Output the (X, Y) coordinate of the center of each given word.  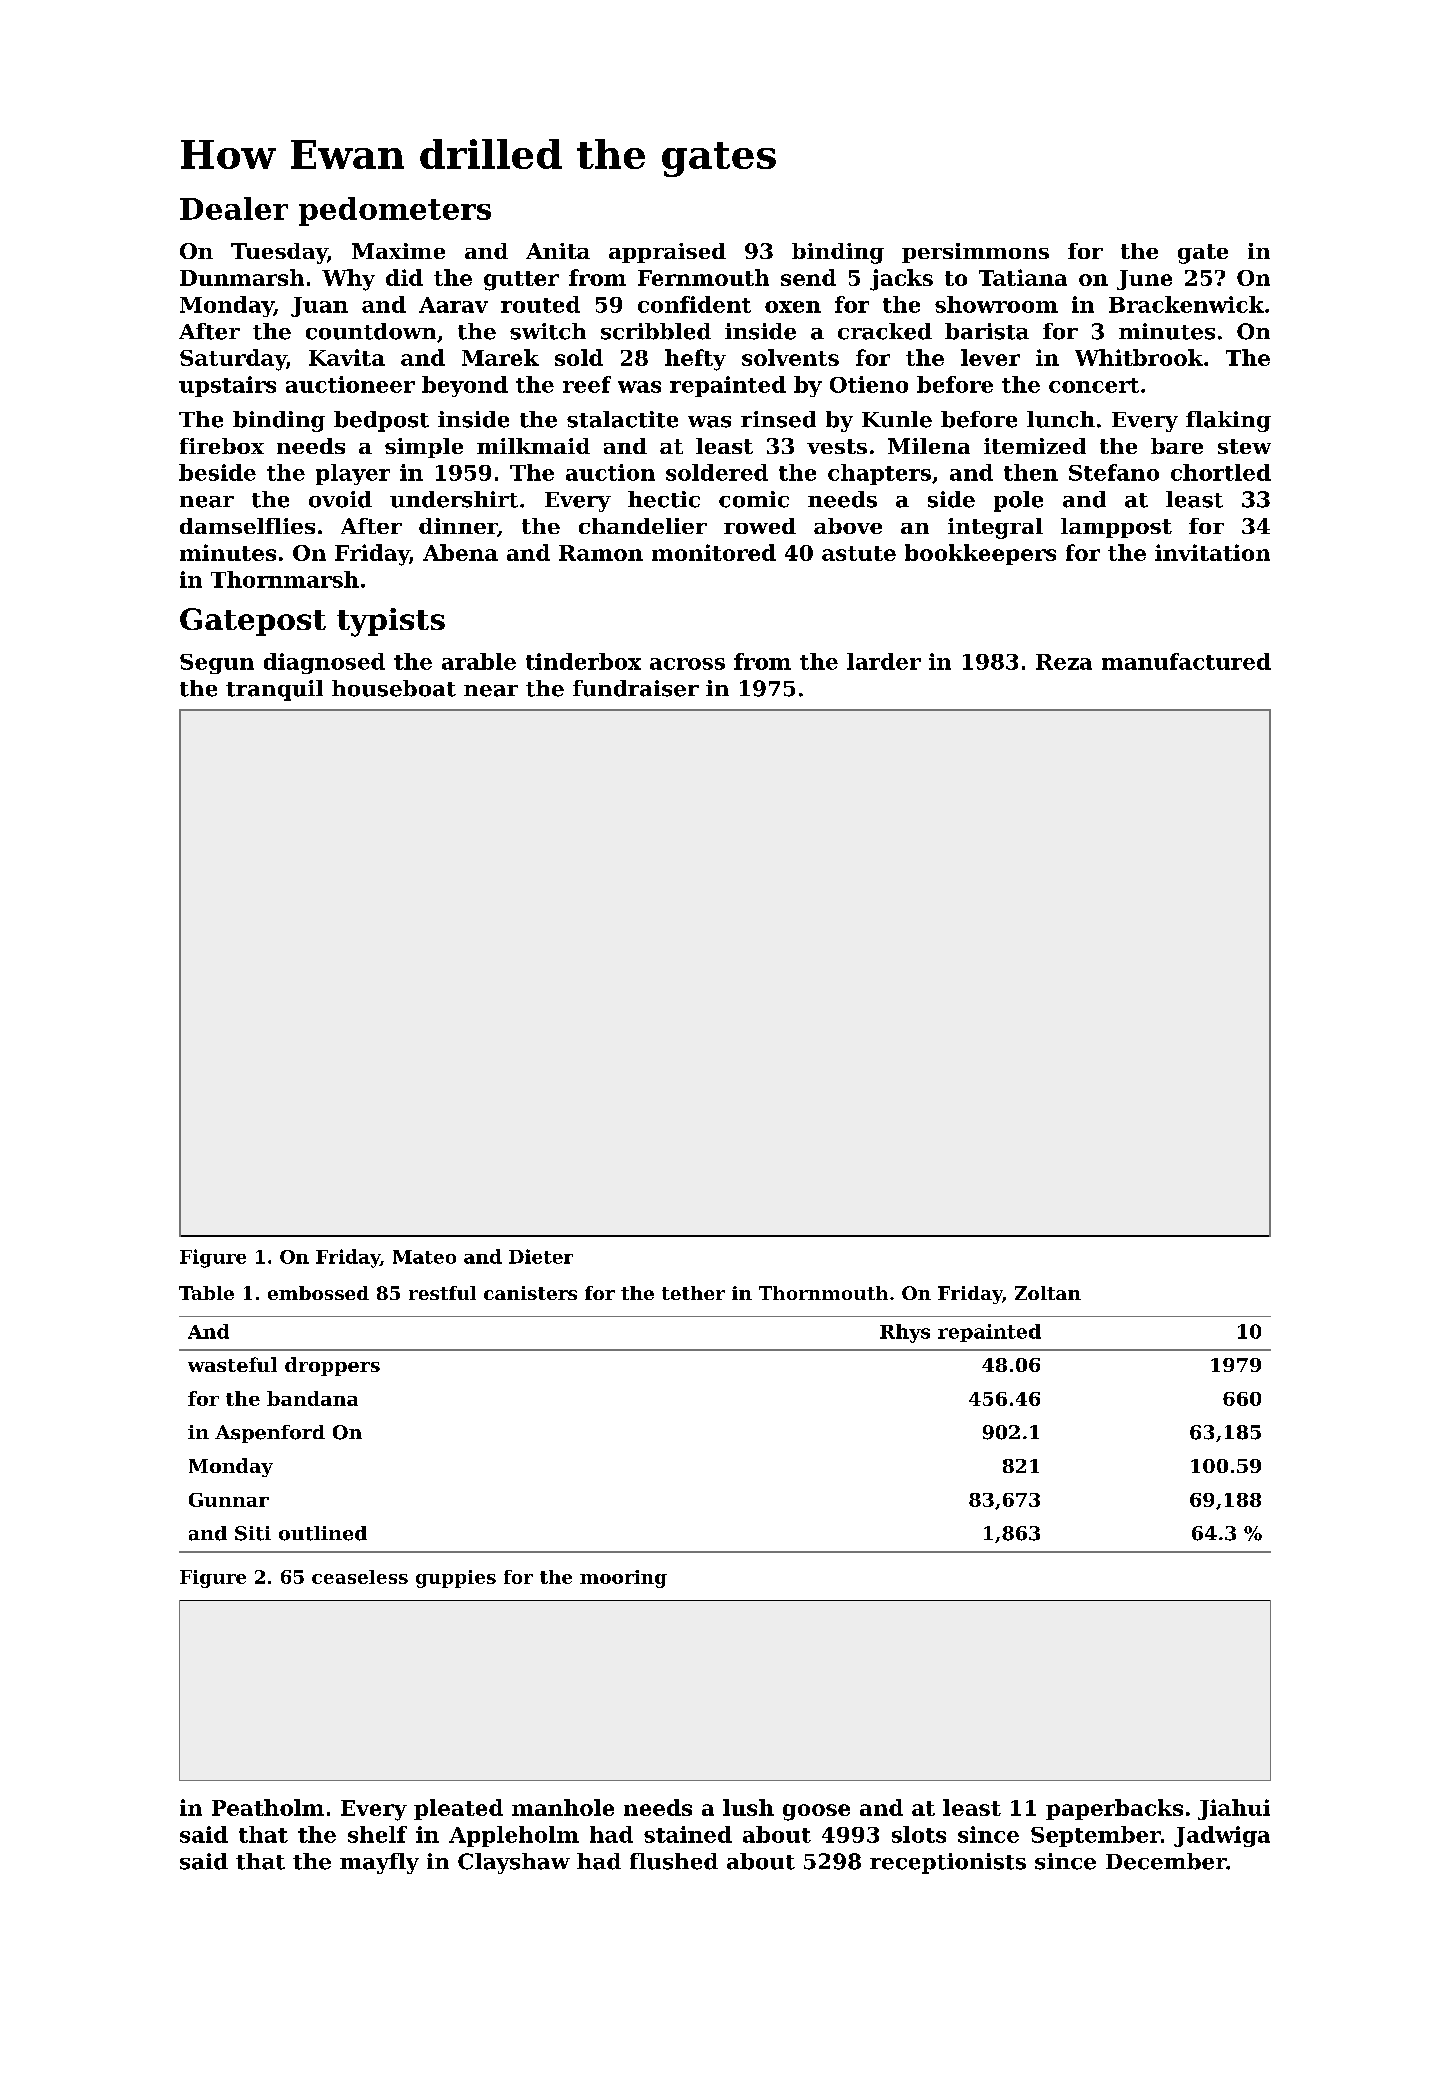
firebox (222, 446)
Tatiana (1023, 277)
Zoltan (1048, 1293)
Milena (929, 446)
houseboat (394, 688)
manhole (563, 1807)
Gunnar (229, 1500)
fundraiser (636, 688)
